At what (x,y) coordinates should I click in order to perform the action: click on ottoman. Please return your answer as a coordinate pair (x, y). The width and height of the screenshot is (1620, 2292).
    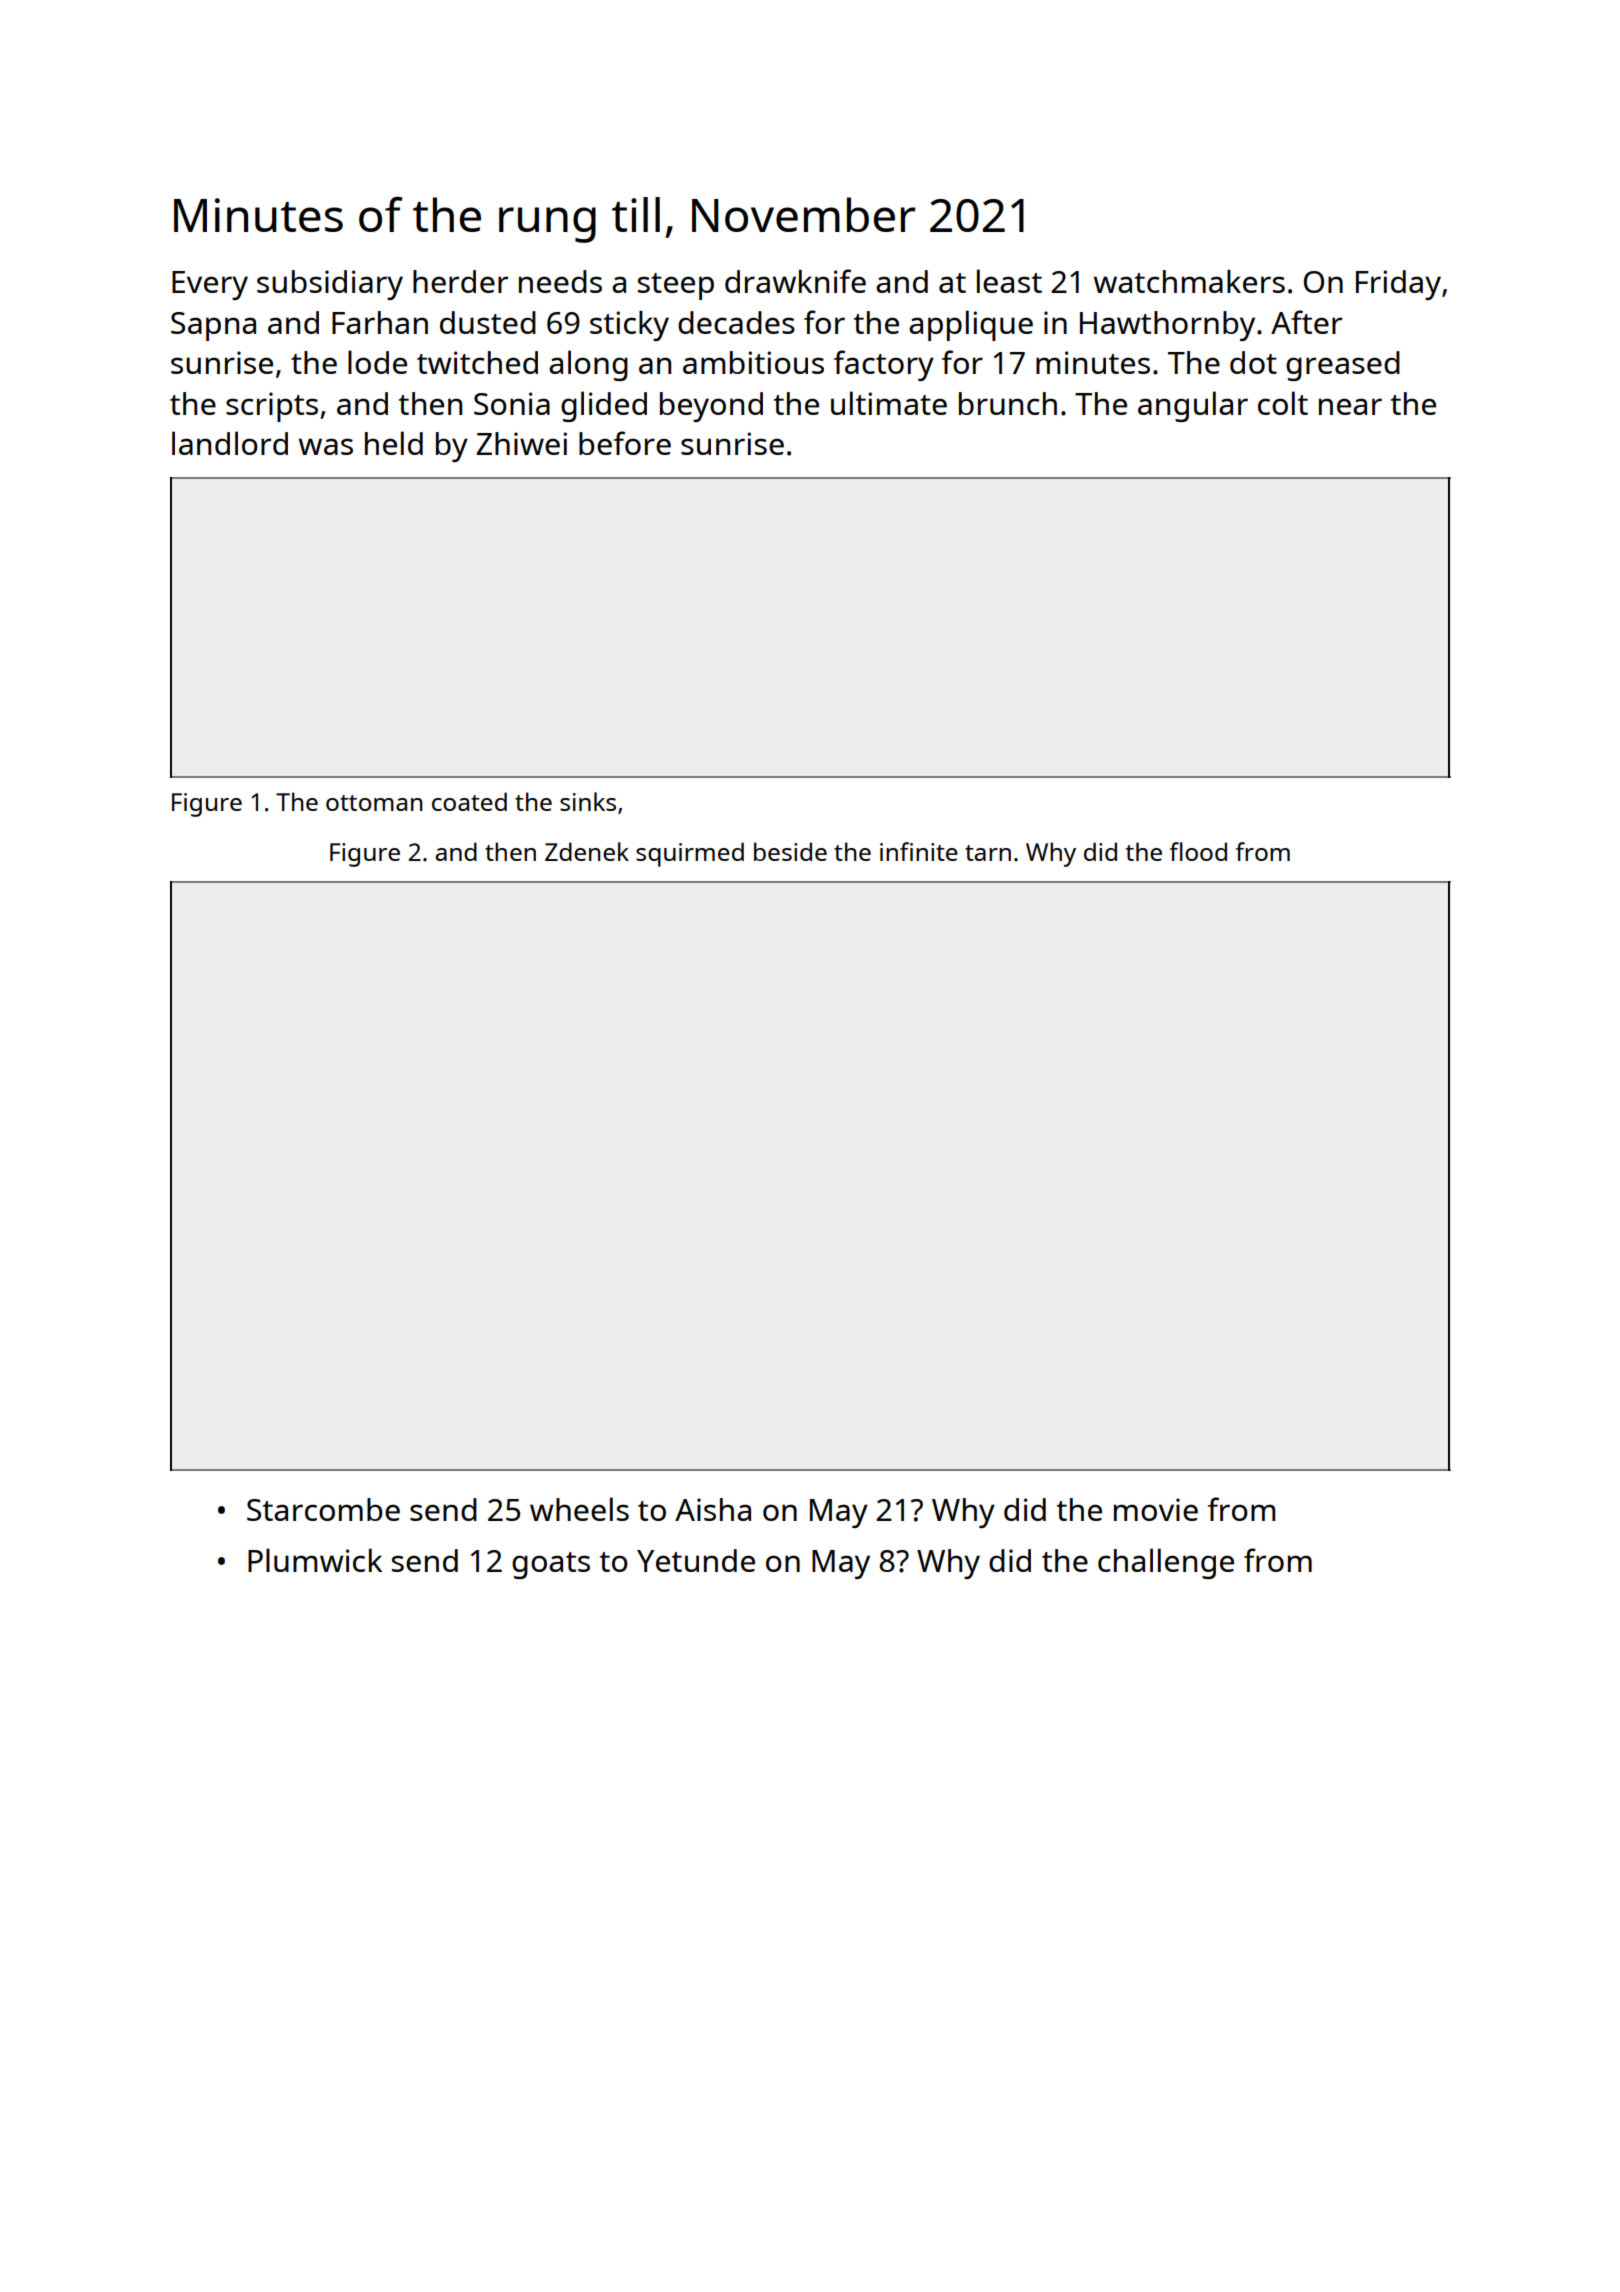
    Looking at the image, I should click on (374, 803).
